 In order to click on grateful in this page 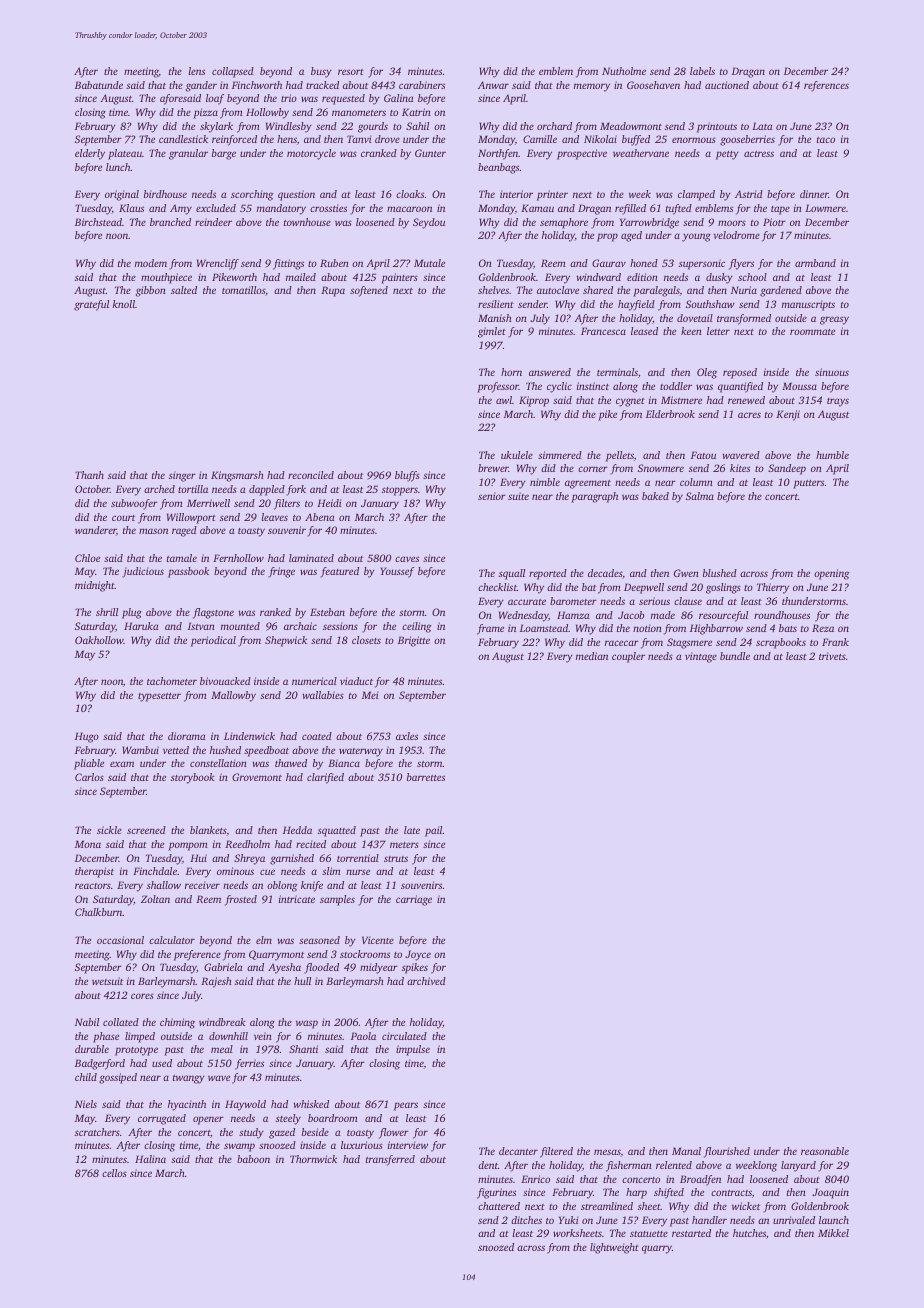, I will do `click(91, 305)`.
